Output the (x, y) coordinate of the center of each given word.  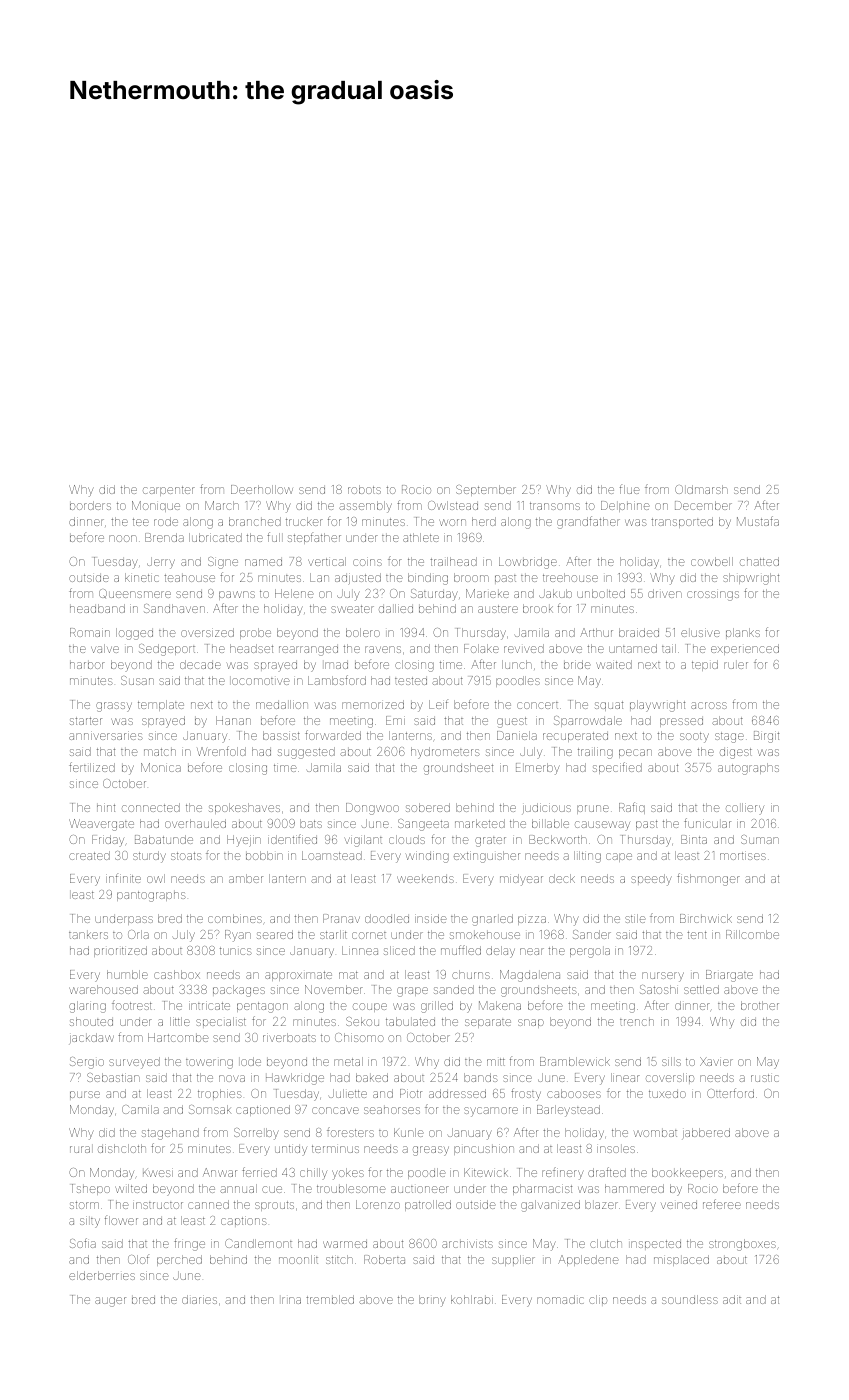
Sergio (87, 1063)
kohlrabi (472, 1299)
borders (90, 505)
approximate (298, 976)
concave (335, 1110)
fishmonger (708, 879)
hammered (634, 1188)
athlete (421, 537)
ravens (383, 649)
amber (246, 878)
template (161, 705)
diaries (199, 1299)
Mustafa (758, 521)
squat (609, 706)
